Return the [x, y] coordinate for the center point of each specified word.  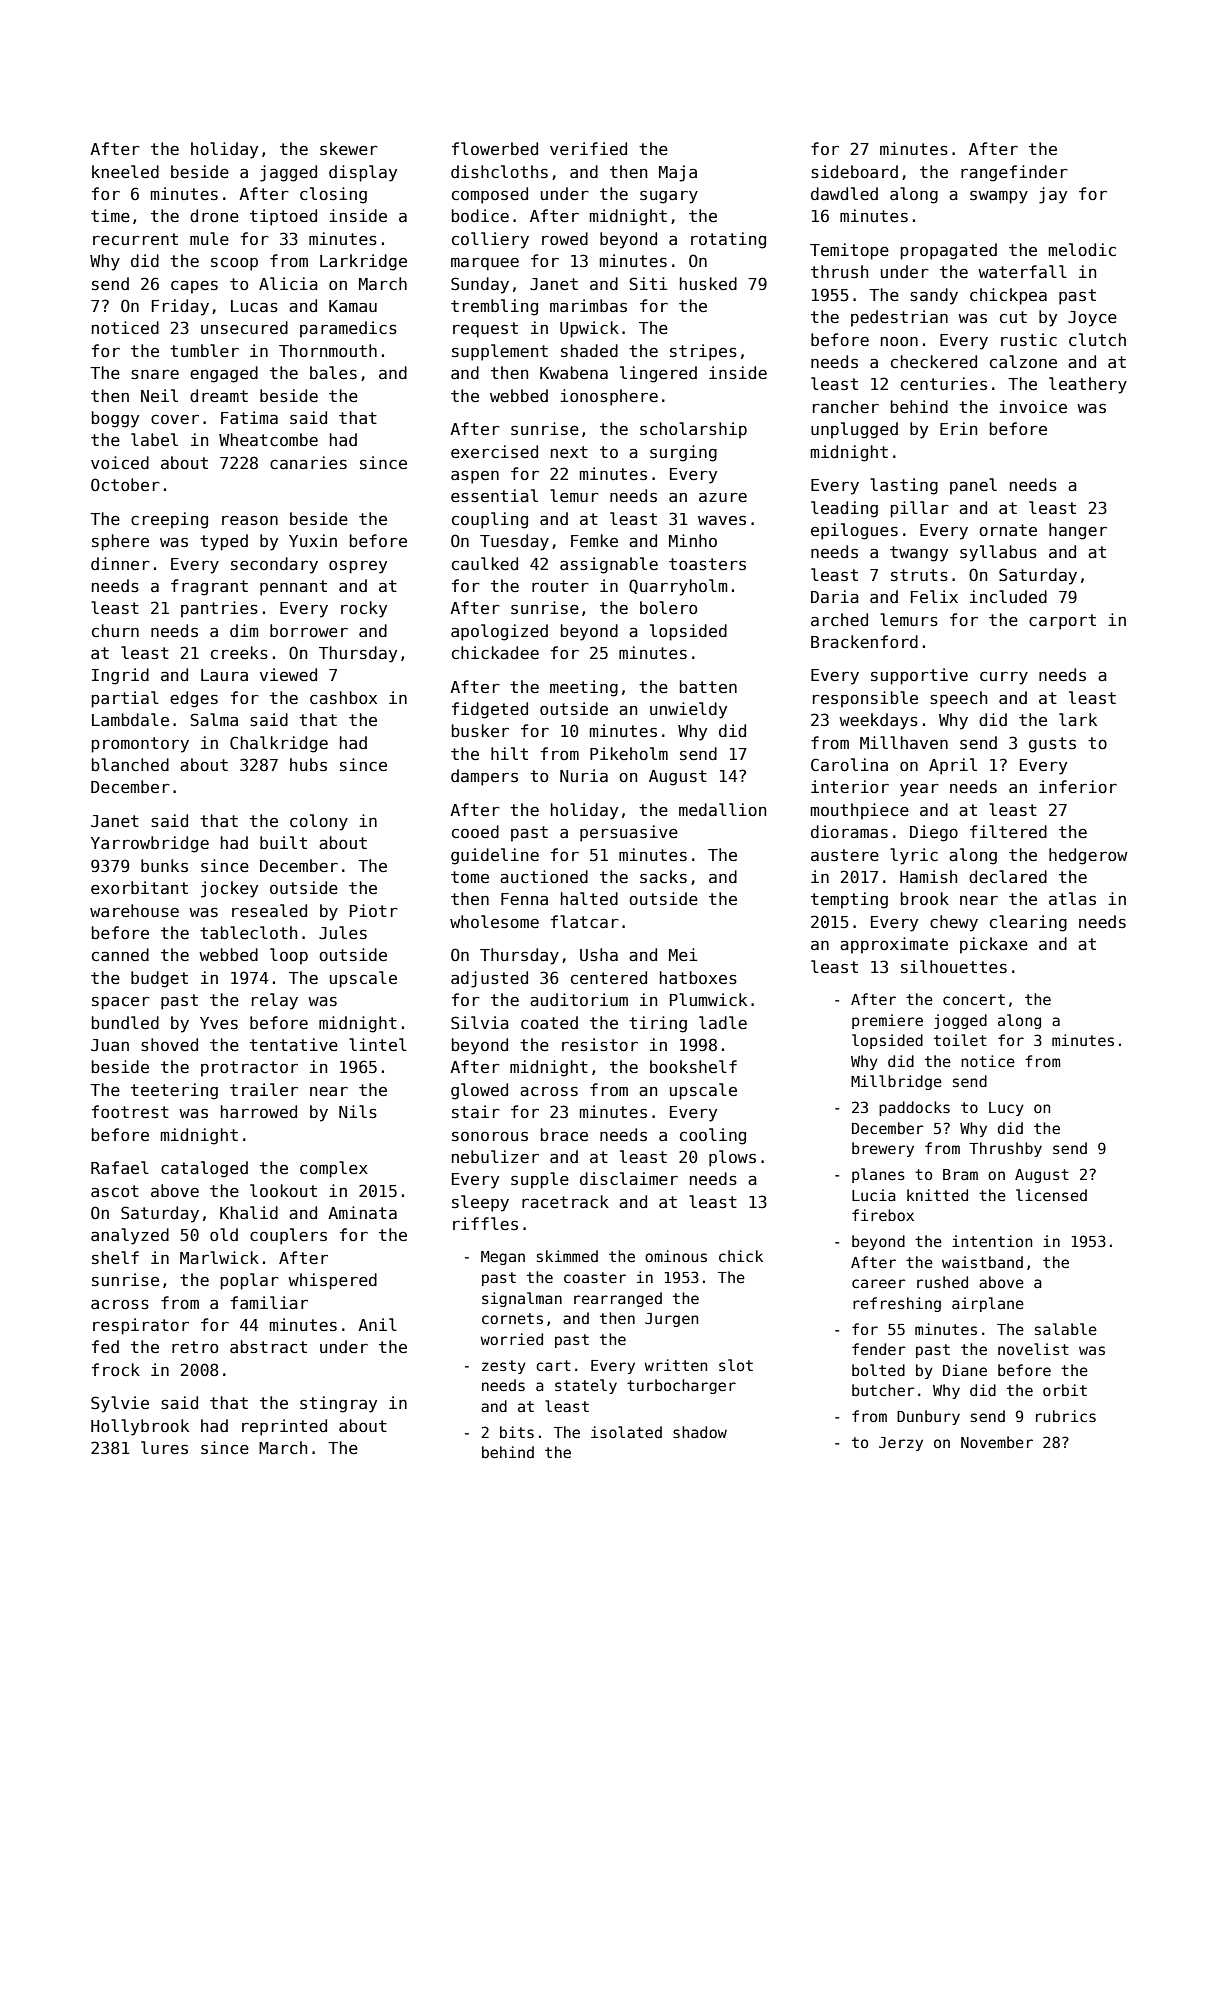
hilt [509, 753]
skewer [349, 149]
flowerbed [495, 148]
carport [1062, 622]
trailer [264, 1089]
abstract [268, 1347]
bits [517, 1432]
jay [1053, 195]
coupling [490, 520]
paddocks [914, 1108]
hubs [308, 765]
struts [919, 575]
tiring [658, 1024]
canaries [308, 462]
